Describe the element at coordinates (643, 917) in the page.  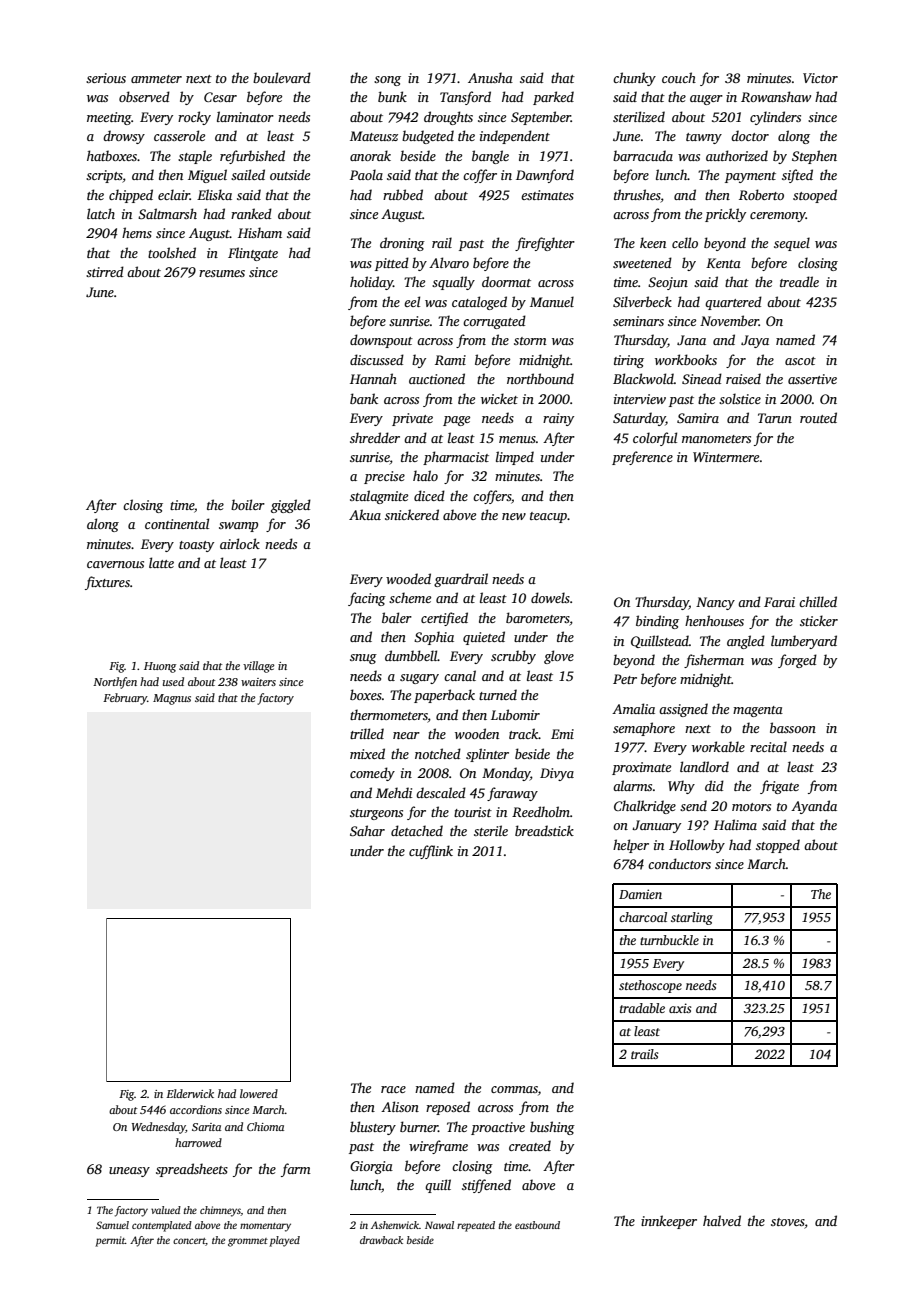
I see `charcoal` at that location.
